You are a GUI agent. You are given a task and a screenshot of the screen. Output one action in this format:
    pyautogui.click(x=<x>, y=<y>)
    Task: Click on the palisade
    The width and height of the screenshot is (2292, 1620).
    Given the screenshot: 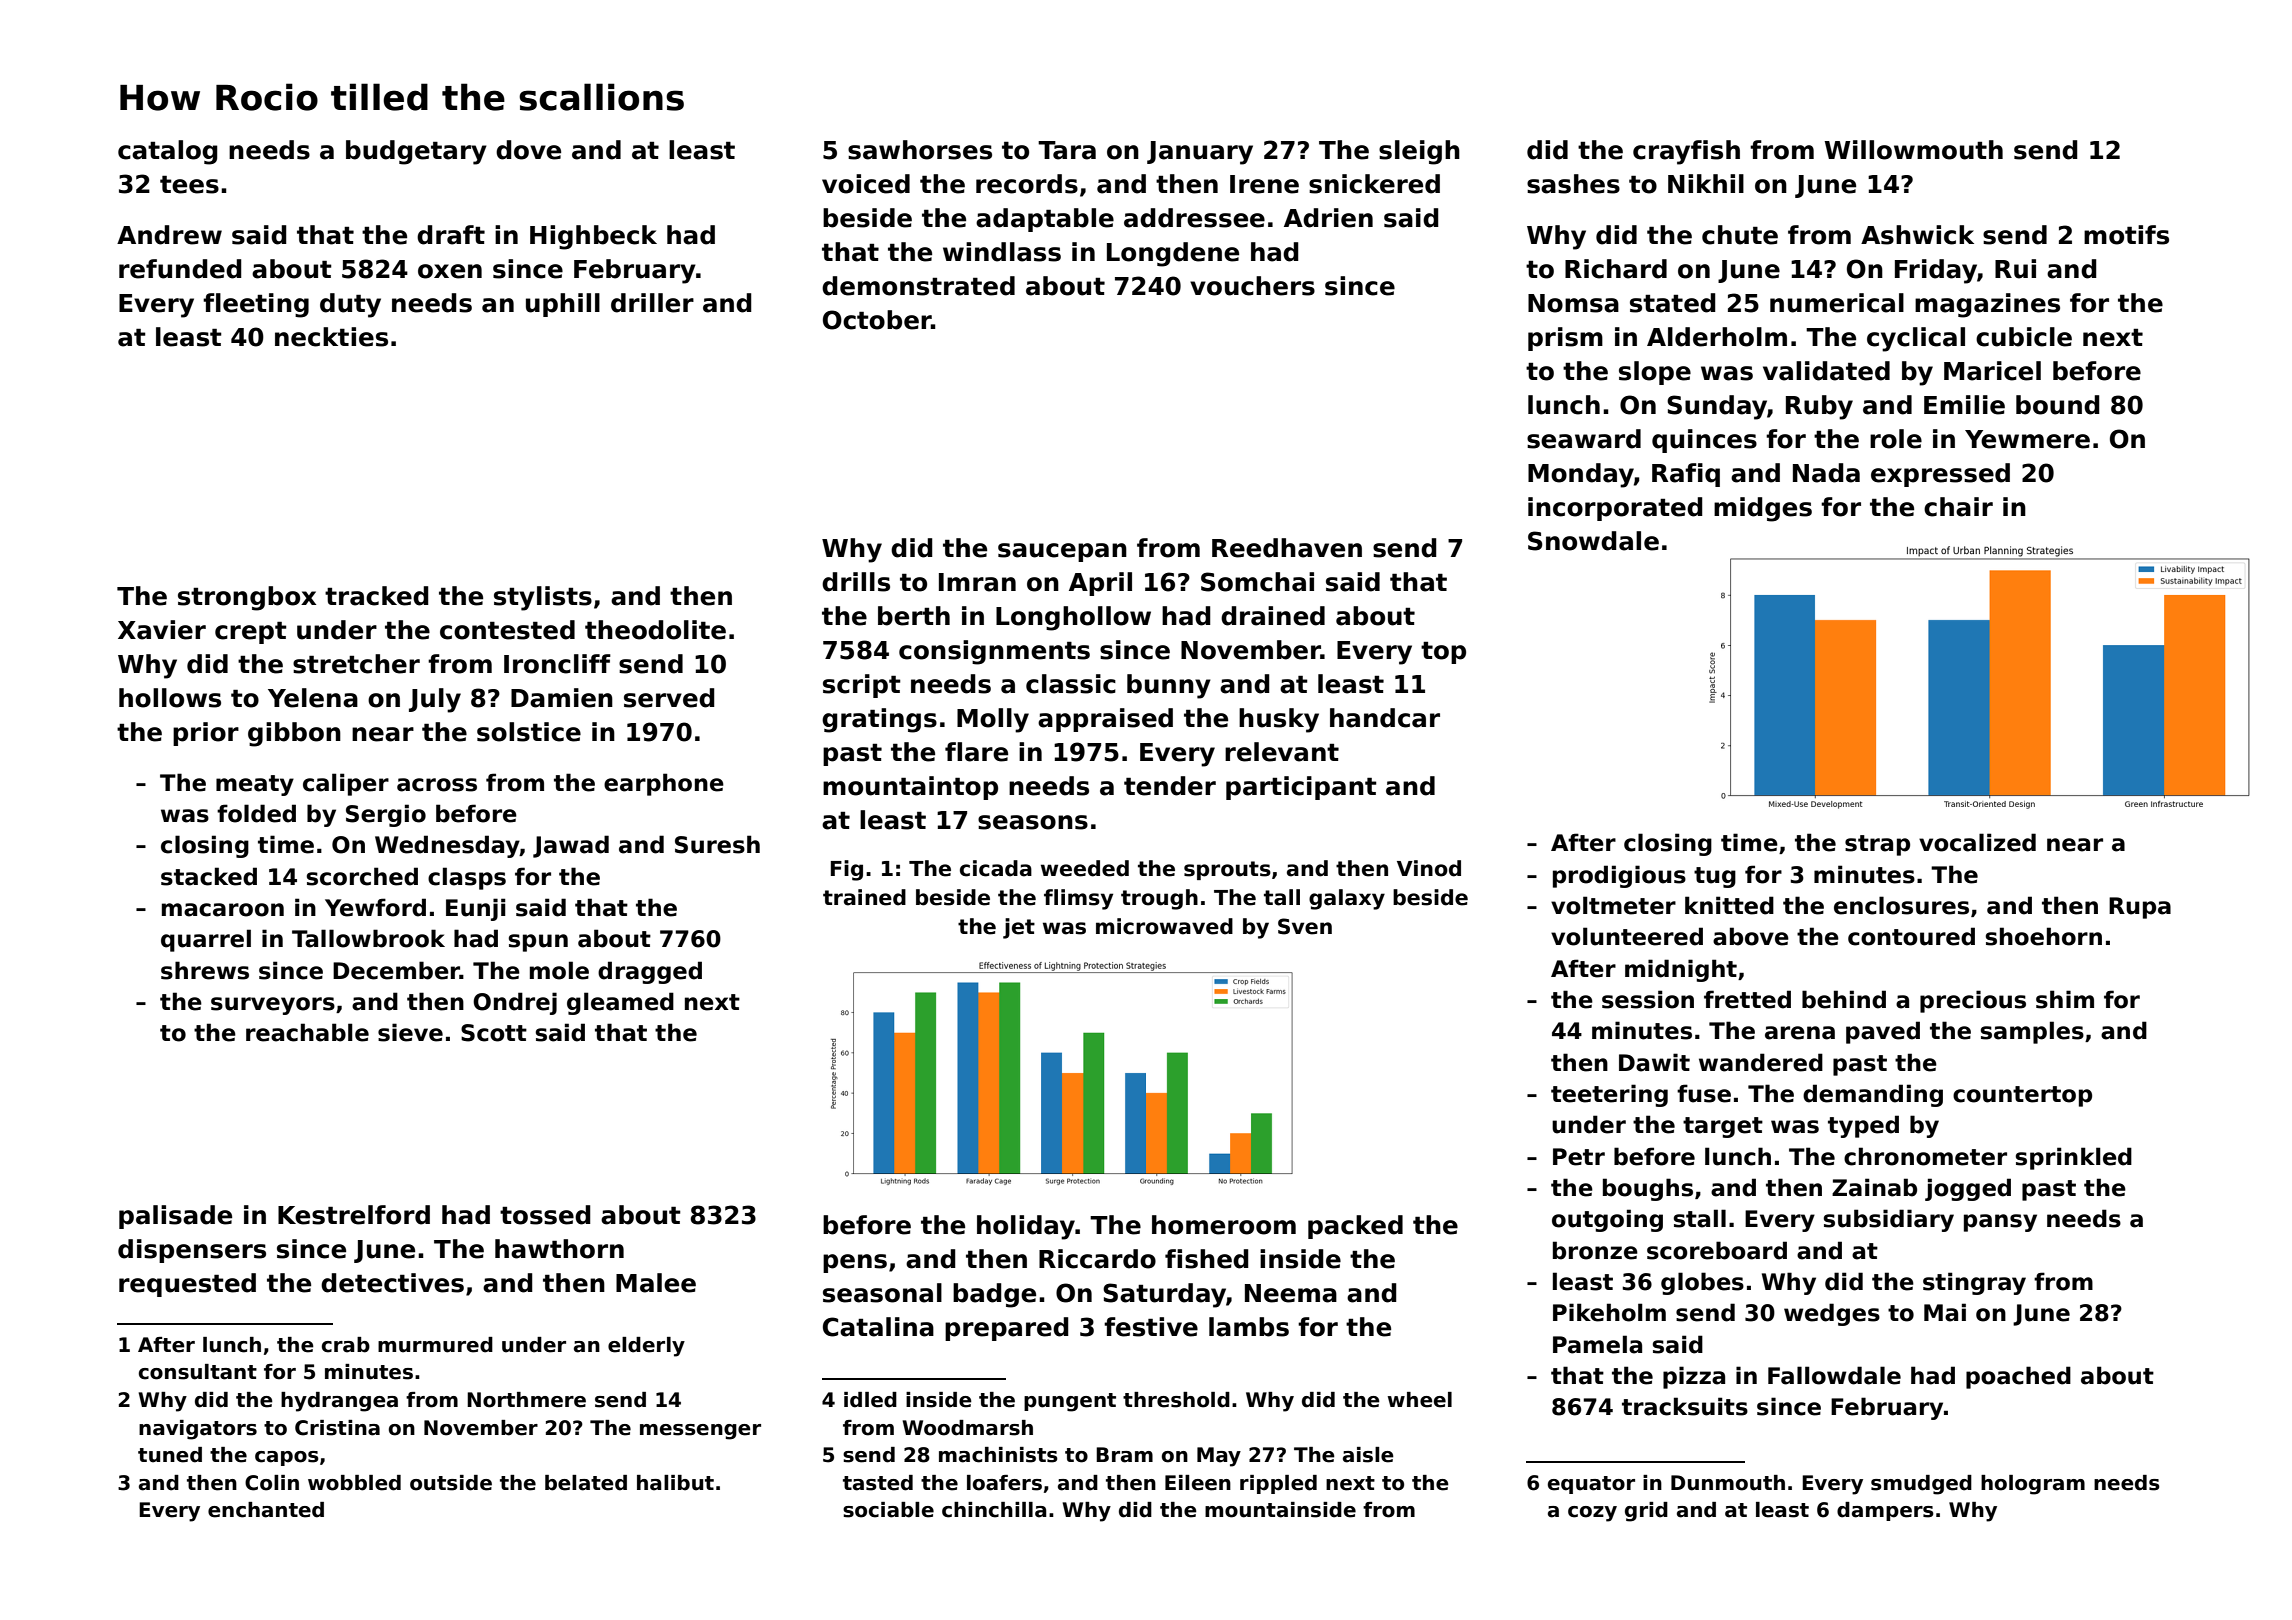 What is the action you would take?
    pyautogui.click(x=175, y=1217)
